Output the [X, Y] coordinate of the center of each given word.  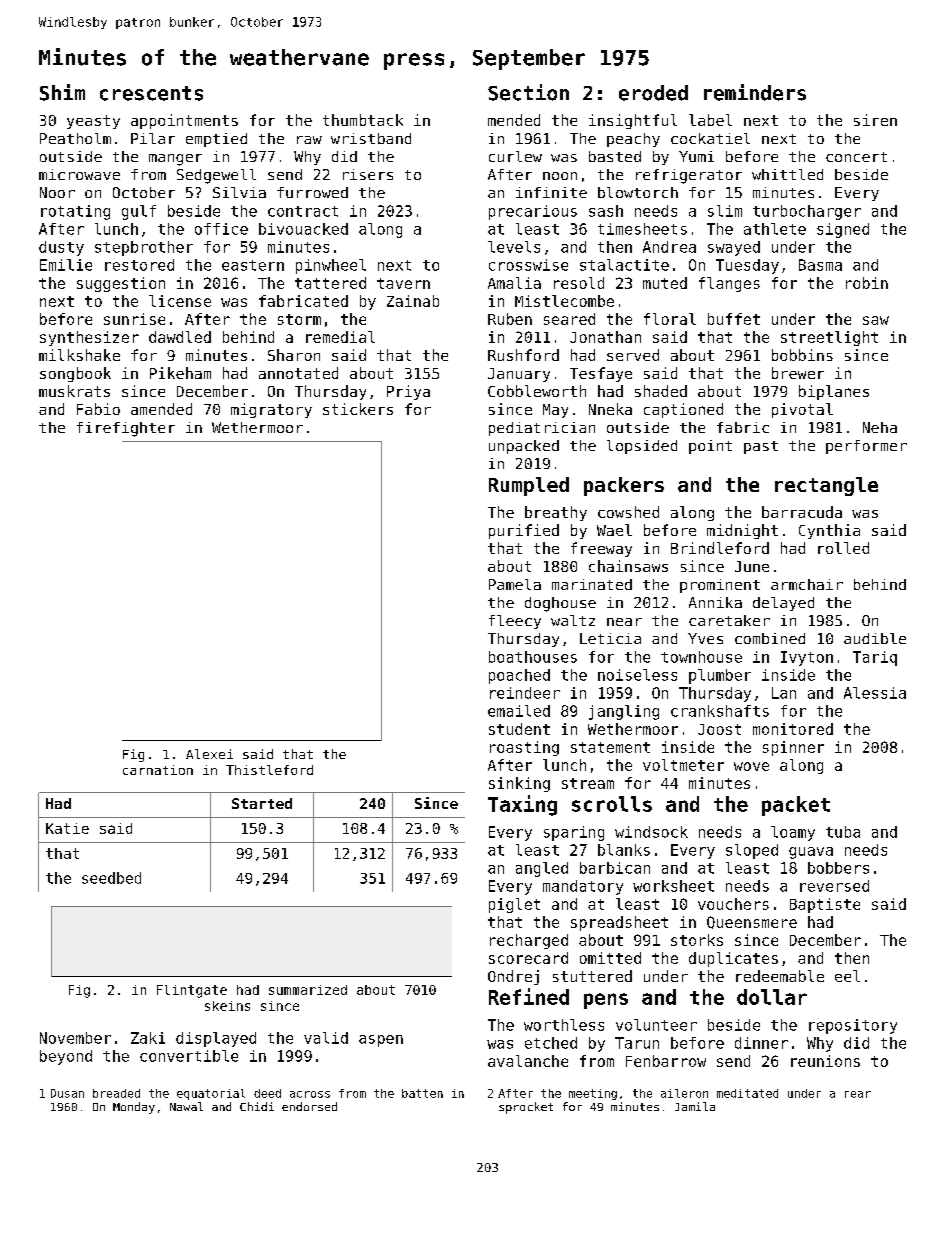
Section [528, 92]
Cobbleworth [537, 391]
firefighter [126, 429]
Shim [62, 92]
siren [875, 120]
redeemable [780, 976]
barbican [615, 868]
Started [262, 803]
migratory [271, 410]
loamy [793, 833]
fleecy [515, 622]
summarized [308, 990]
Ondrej [513, 977]
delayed [783, 604]
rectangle [826, 486]
